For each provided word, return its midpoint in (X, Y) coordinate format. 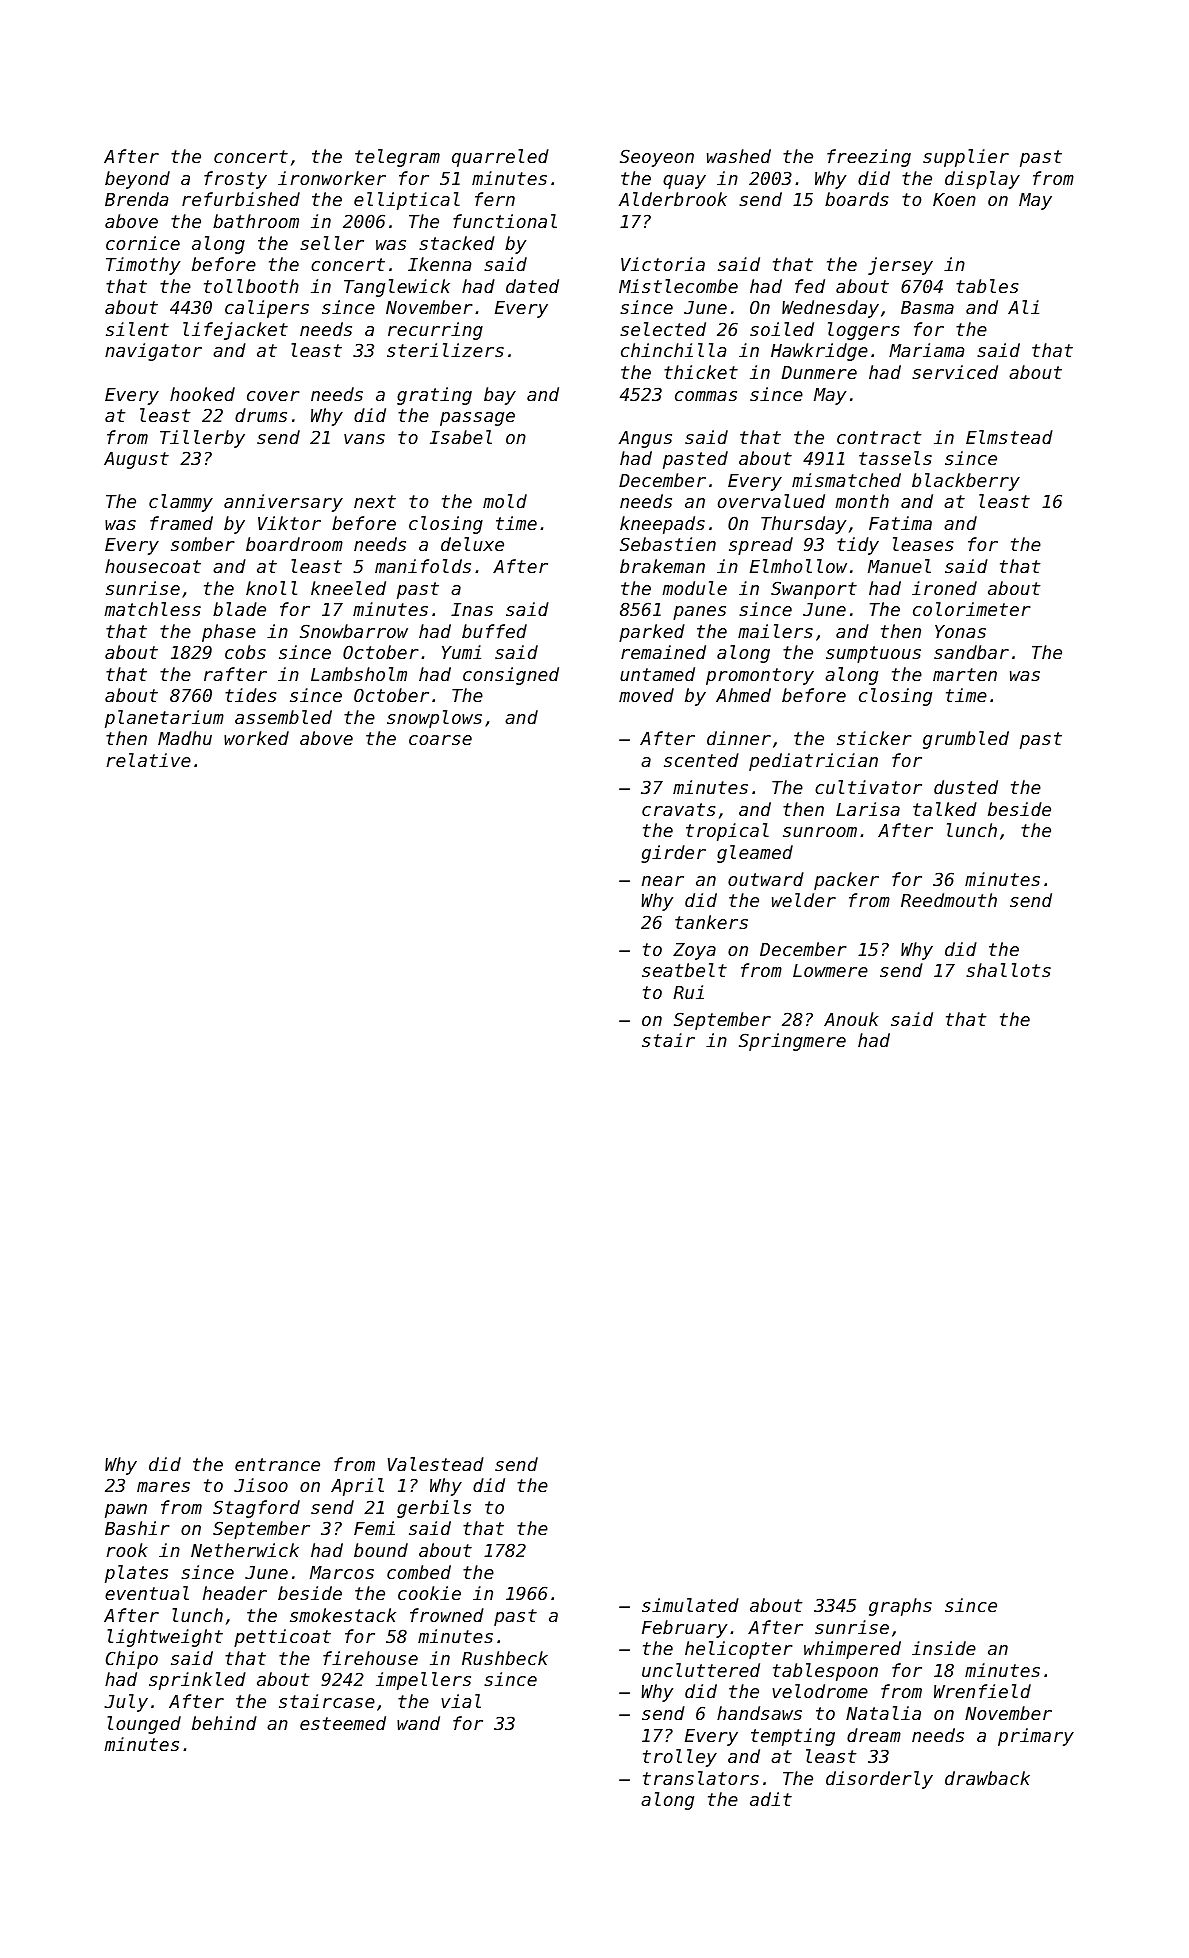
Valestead (436, 1464)
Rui (688, 992)
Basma (927, 307)
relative (149, 760)
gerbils (434, 1509)
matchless (152, 609)
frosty (235, 180)
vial (461, 1701)
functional (505, 221)
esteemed (343, 1723)
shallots (1008, 970)
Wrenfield (982, 1691)
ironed (944, 588)
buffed (494, 631)
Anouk (851, 1019)
